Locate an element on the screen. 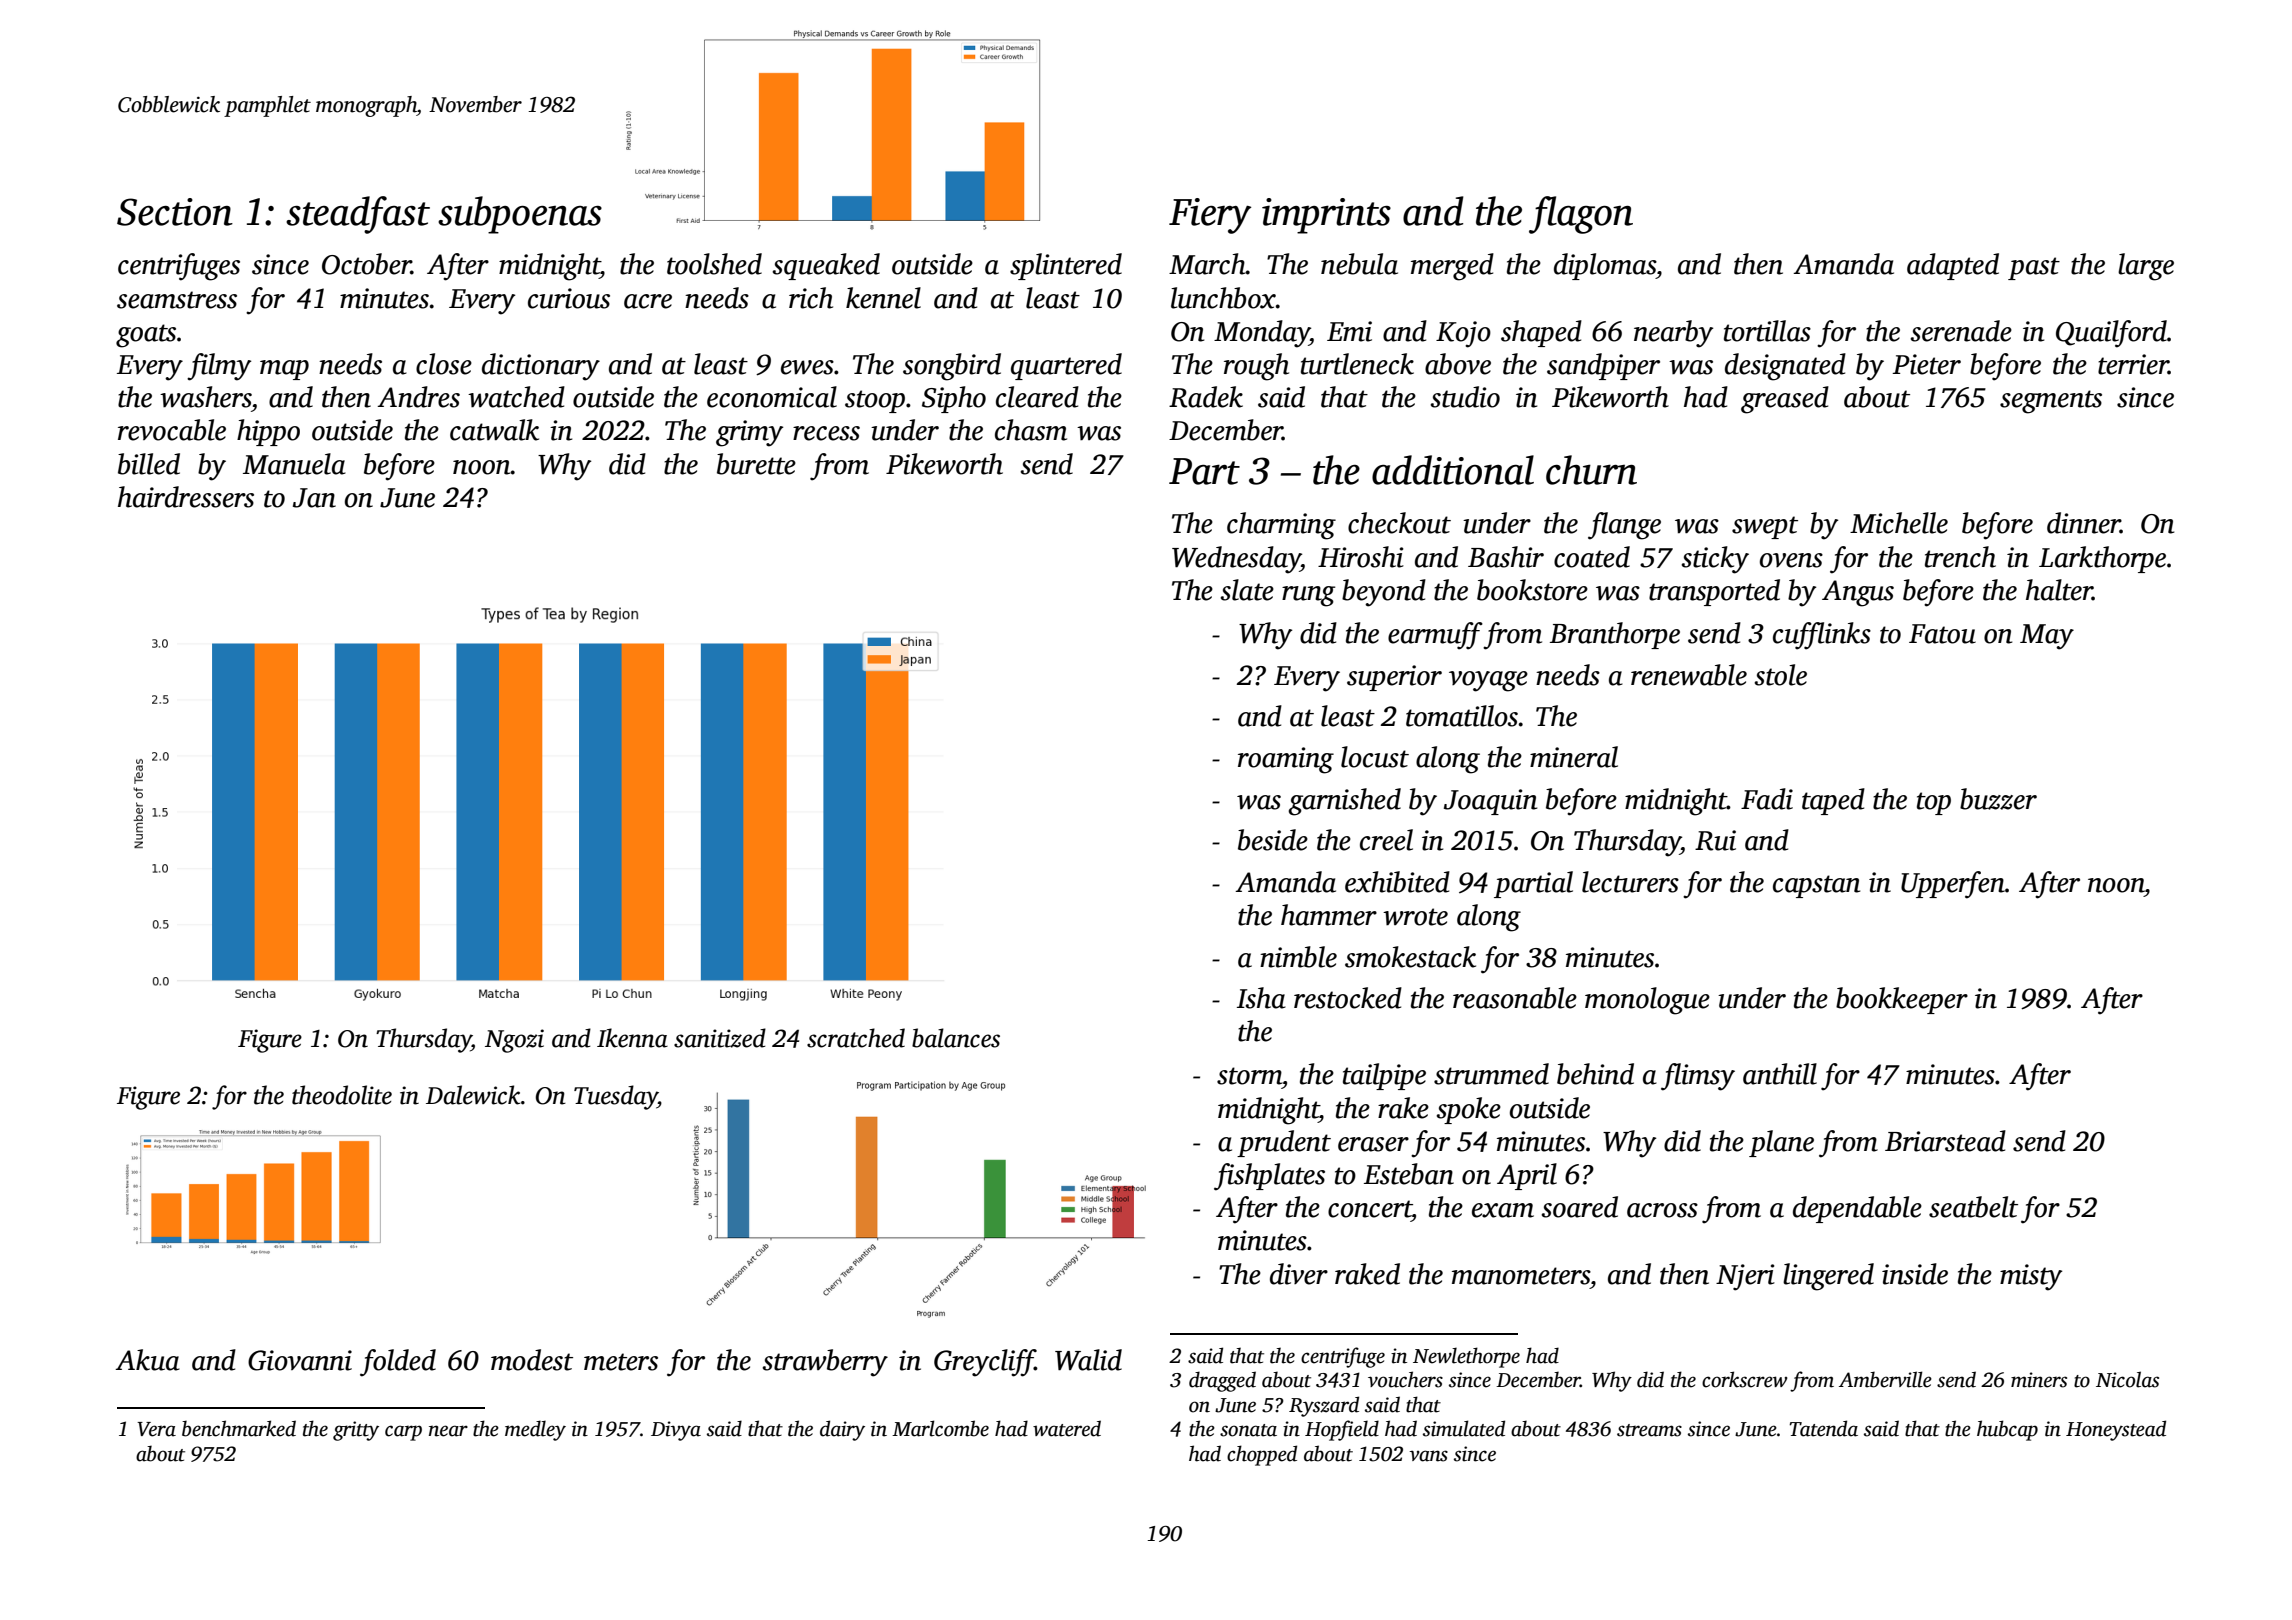  Ngozi is located at coordinates (514, 1041).
